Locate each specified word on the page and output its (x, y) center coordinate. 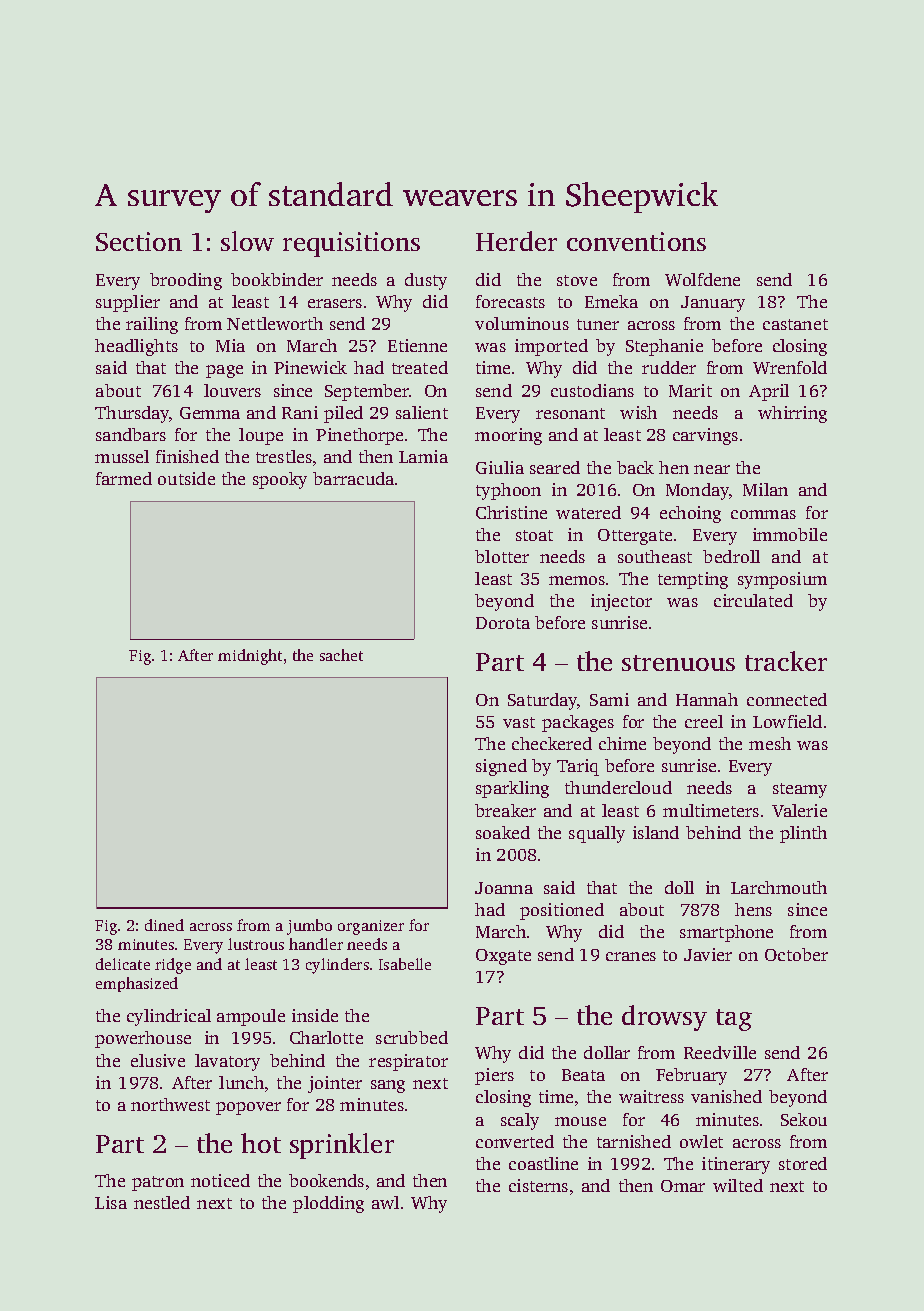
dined (164, 925)
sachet (341, 655)
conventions (636, 241)
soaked (503, 832)
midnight (250, 657)
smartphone (726, 933)
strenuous (678, 663)
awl (385, 1202)
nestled (162, 1202)
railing (152, 325)
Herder (516, 241)
